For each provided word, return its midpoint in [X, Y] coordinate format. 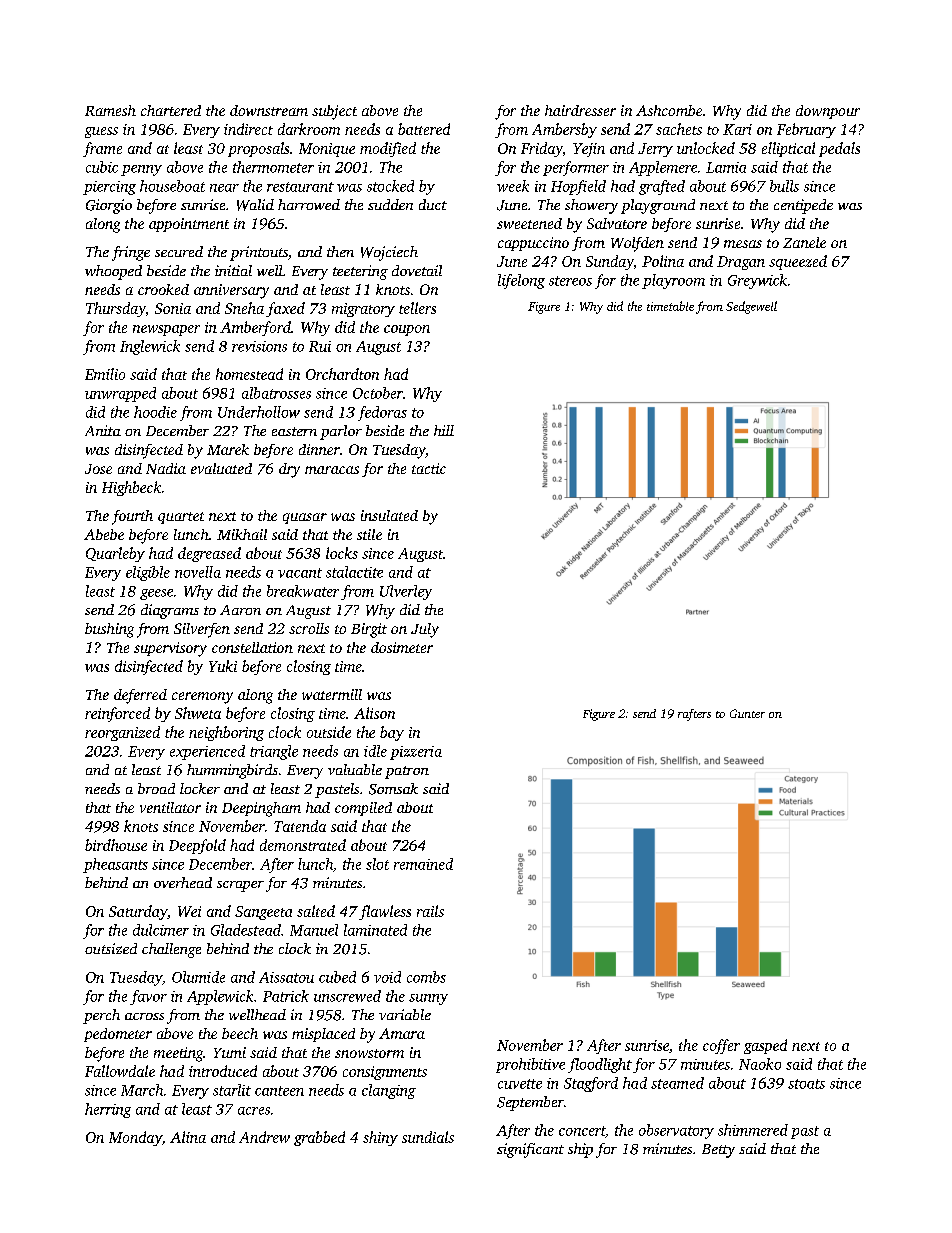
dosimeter [402, 647]
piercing [109, 188]
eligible [148, 573]
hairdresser [580, 110]
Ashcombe [669, 110]
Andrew [264, 1137]
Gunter [747, 713]
